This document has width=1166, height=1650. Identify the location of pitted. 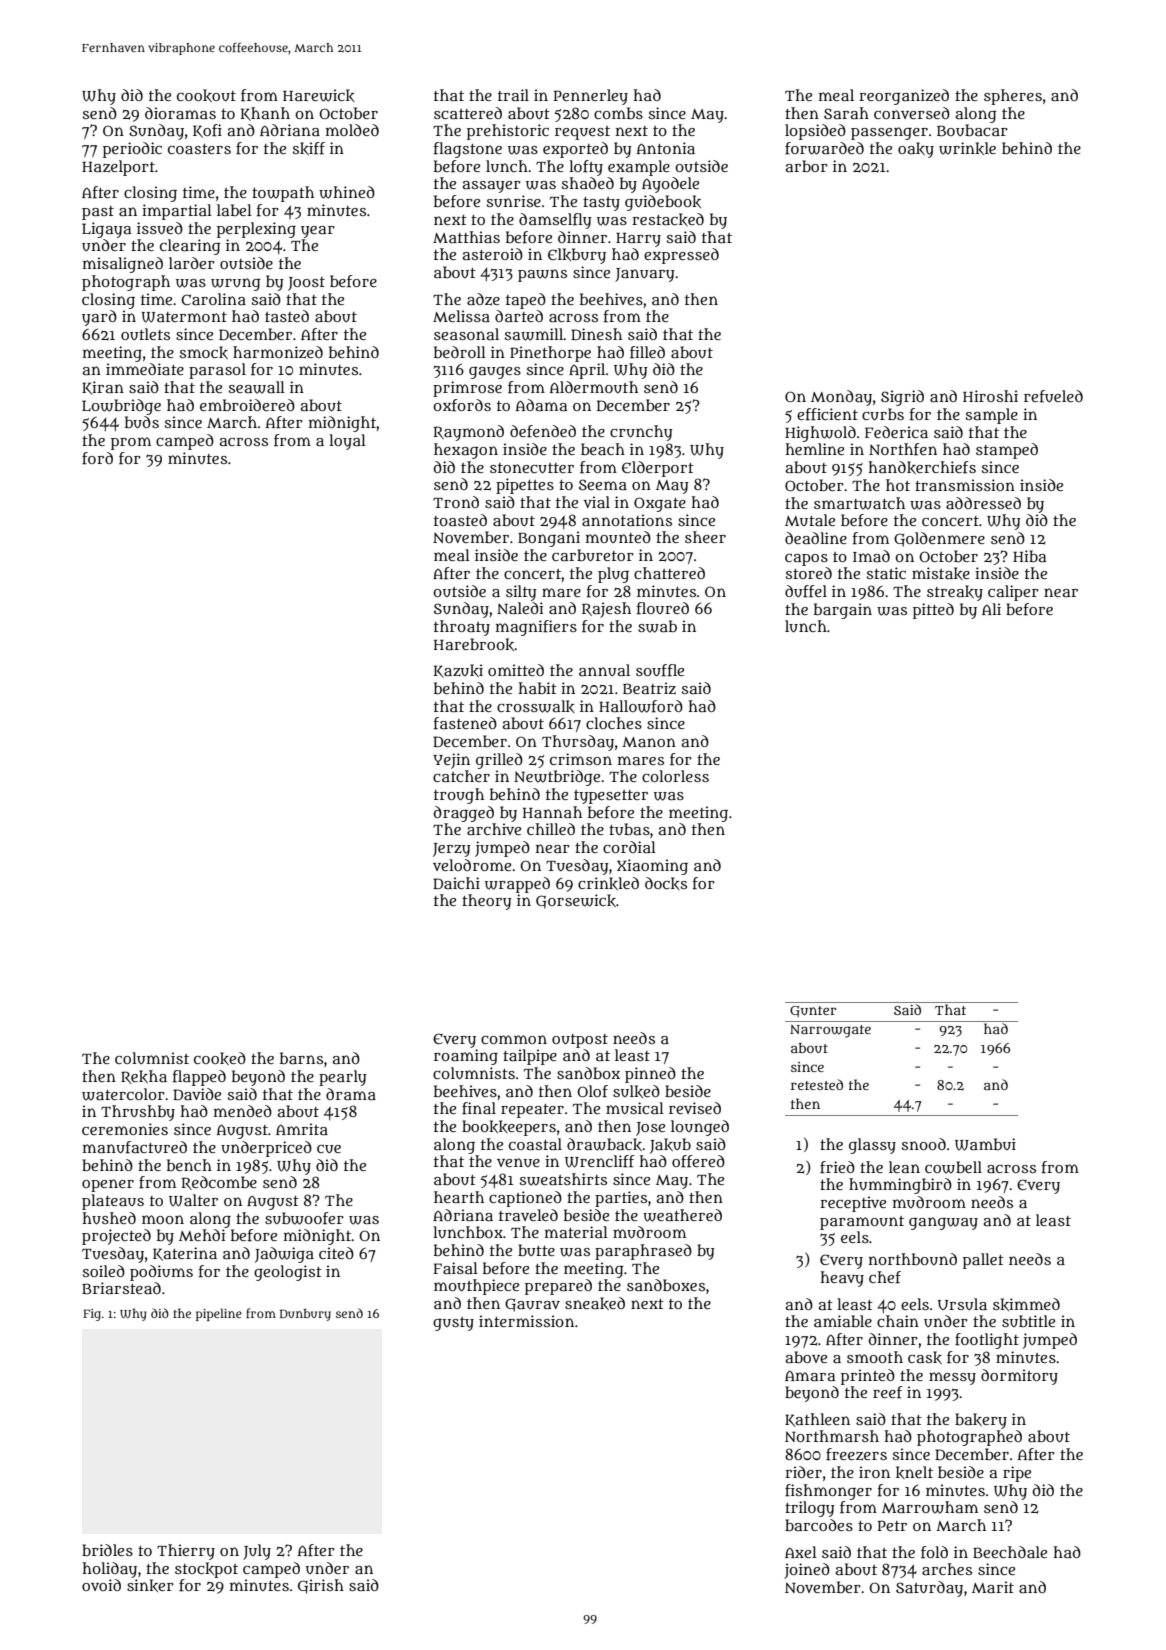
(933, 611).
